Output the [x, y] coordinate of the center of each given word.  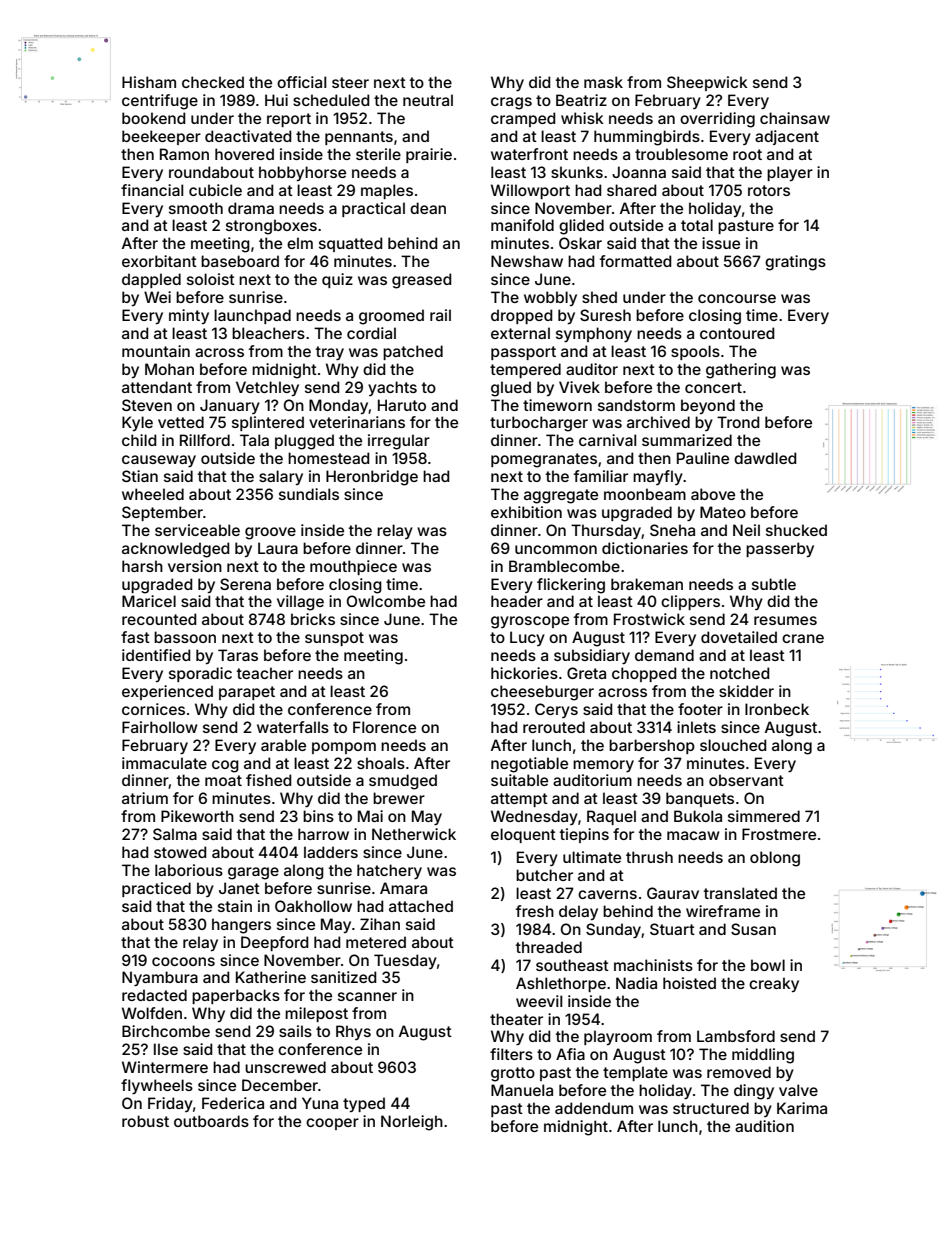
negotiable [529, 765]
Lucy [527, 638]
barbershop [652, 746]
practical [373, 209]
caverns [607, 894]
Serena [245, 584]
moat [223, 780]
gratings [795, 263]
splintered [268, 423]
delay [578, 912]
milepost [316, 1014]
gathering [741, 371]
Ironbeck [777, 709]
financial [152, 190]
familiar [601, 476]
